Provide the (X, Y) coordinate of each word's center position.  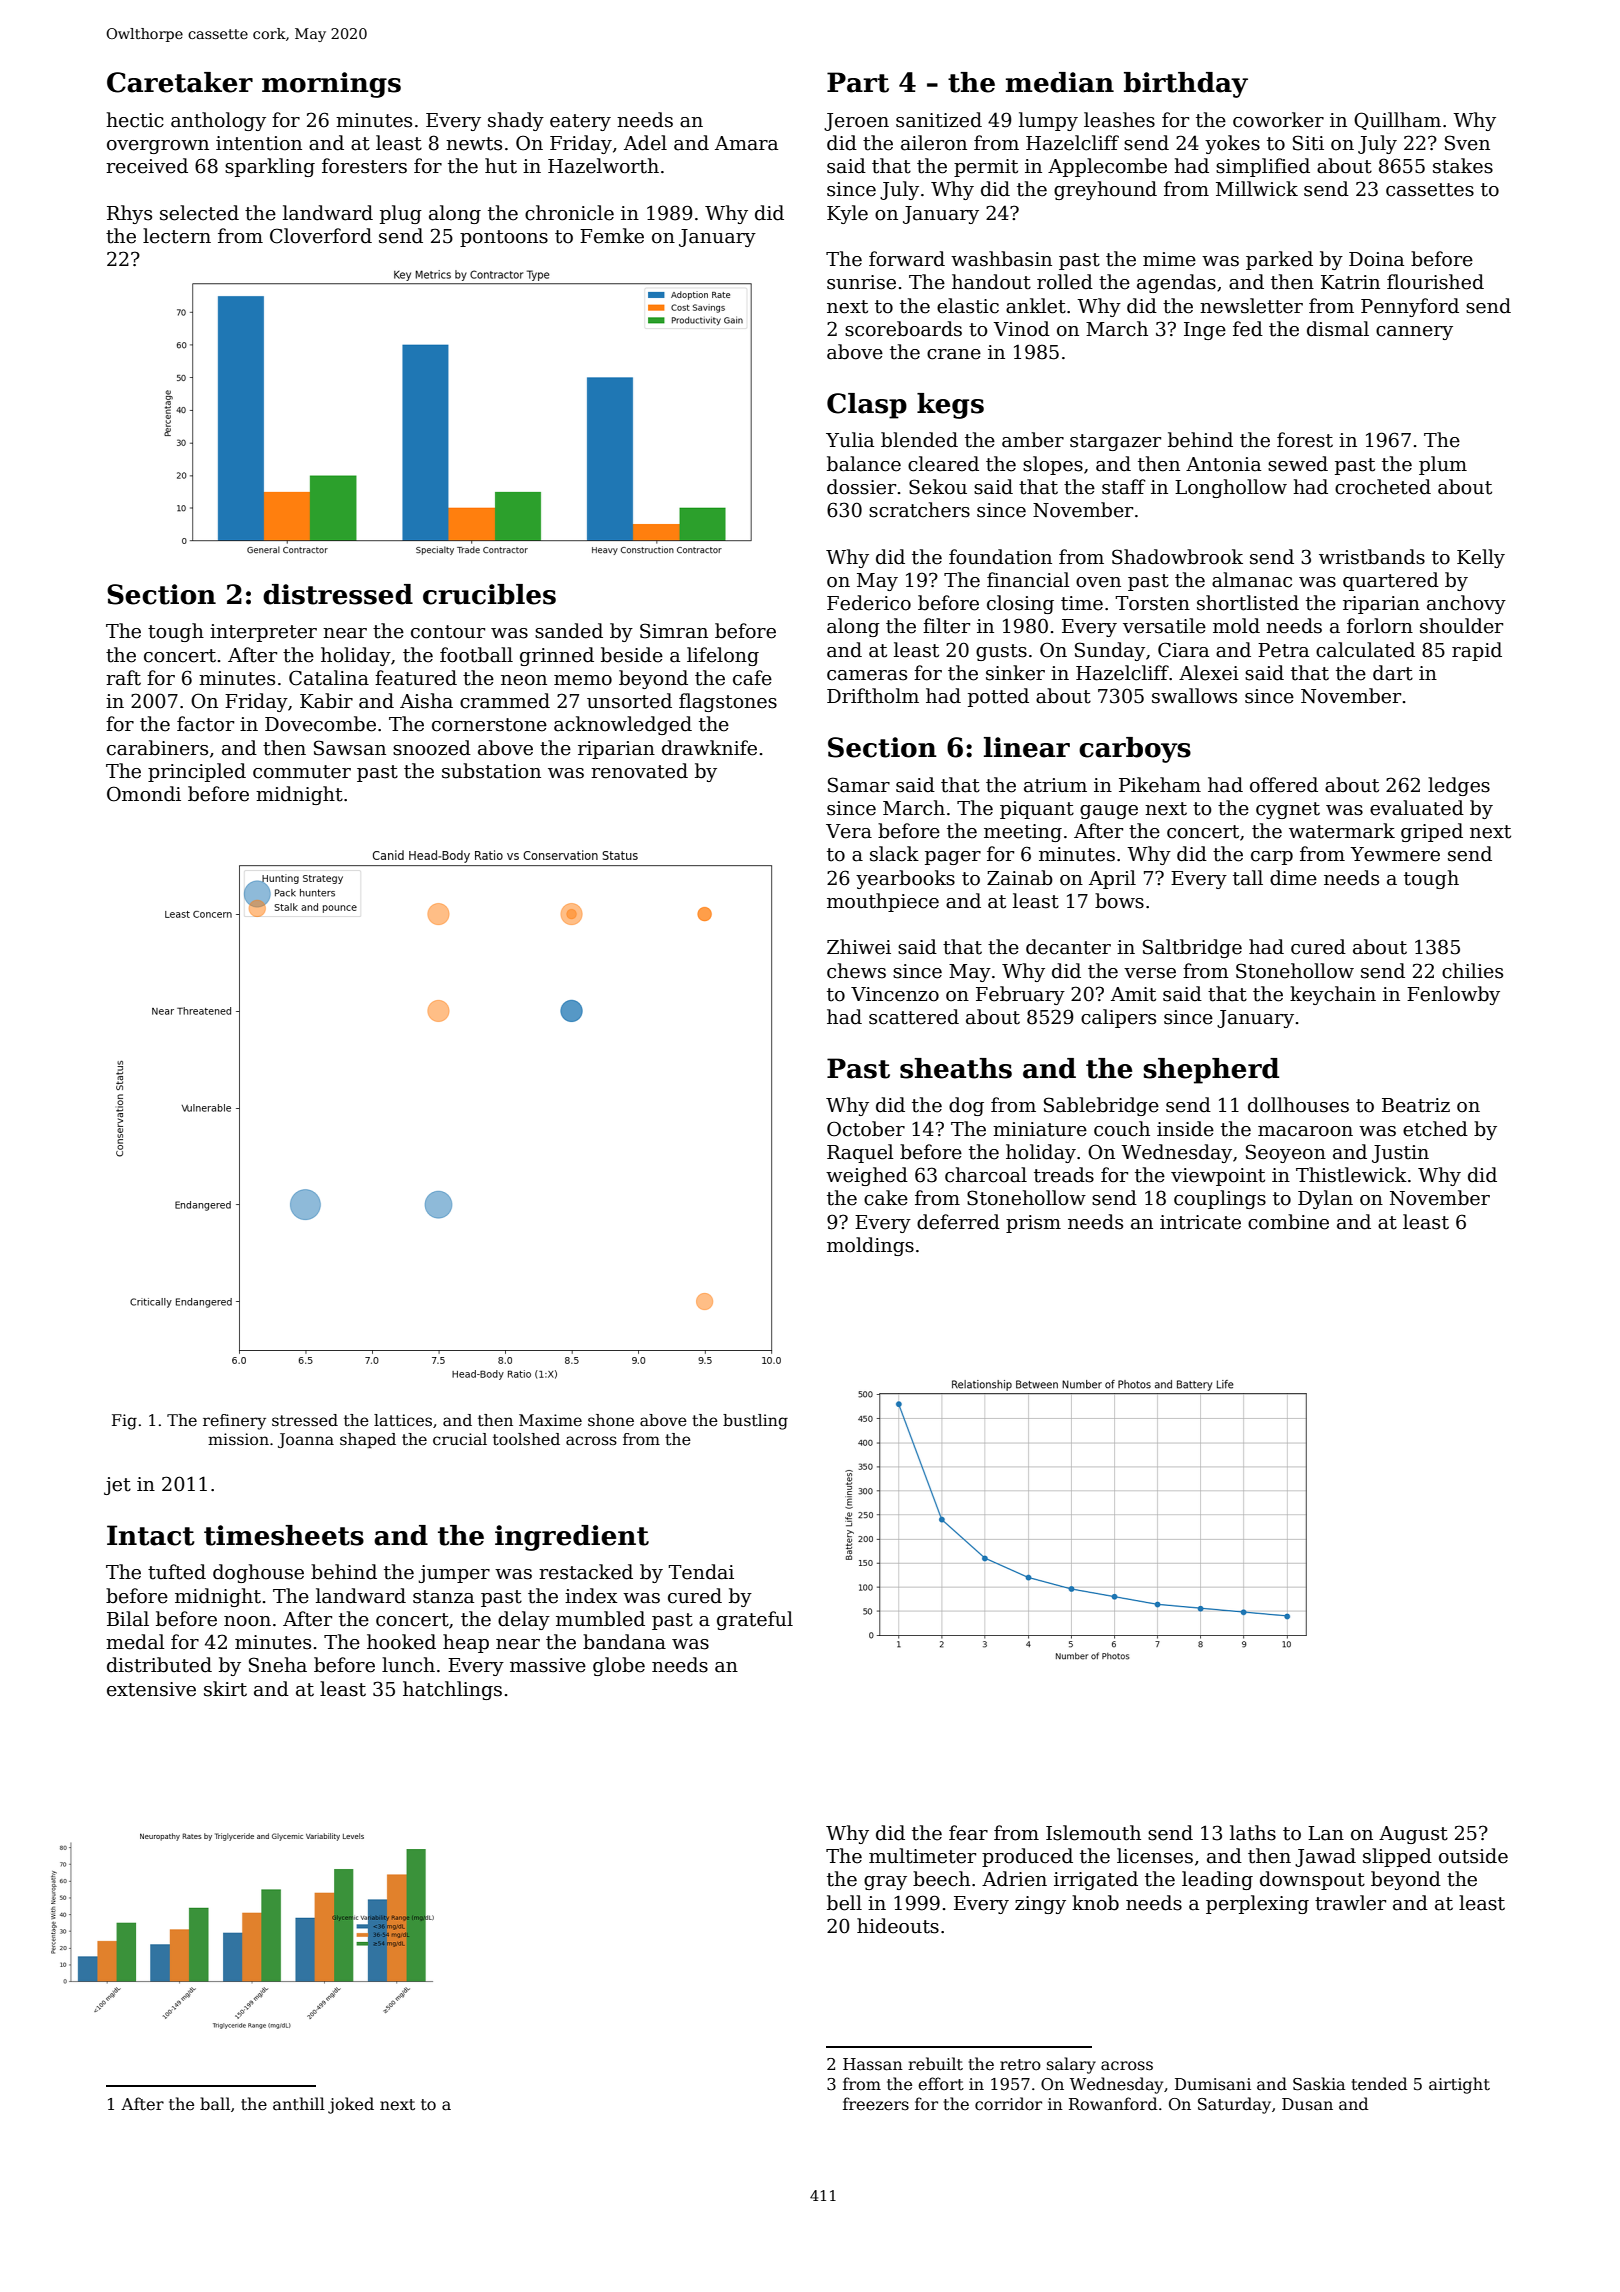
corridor (1008, 2104)
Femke (612, 236)
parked (1279, 260)
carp (1272, 858)
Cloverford (321, 236)
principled (197, 772)
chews (856, 971)
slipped (1397, 1857)
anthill (299, 2104)
